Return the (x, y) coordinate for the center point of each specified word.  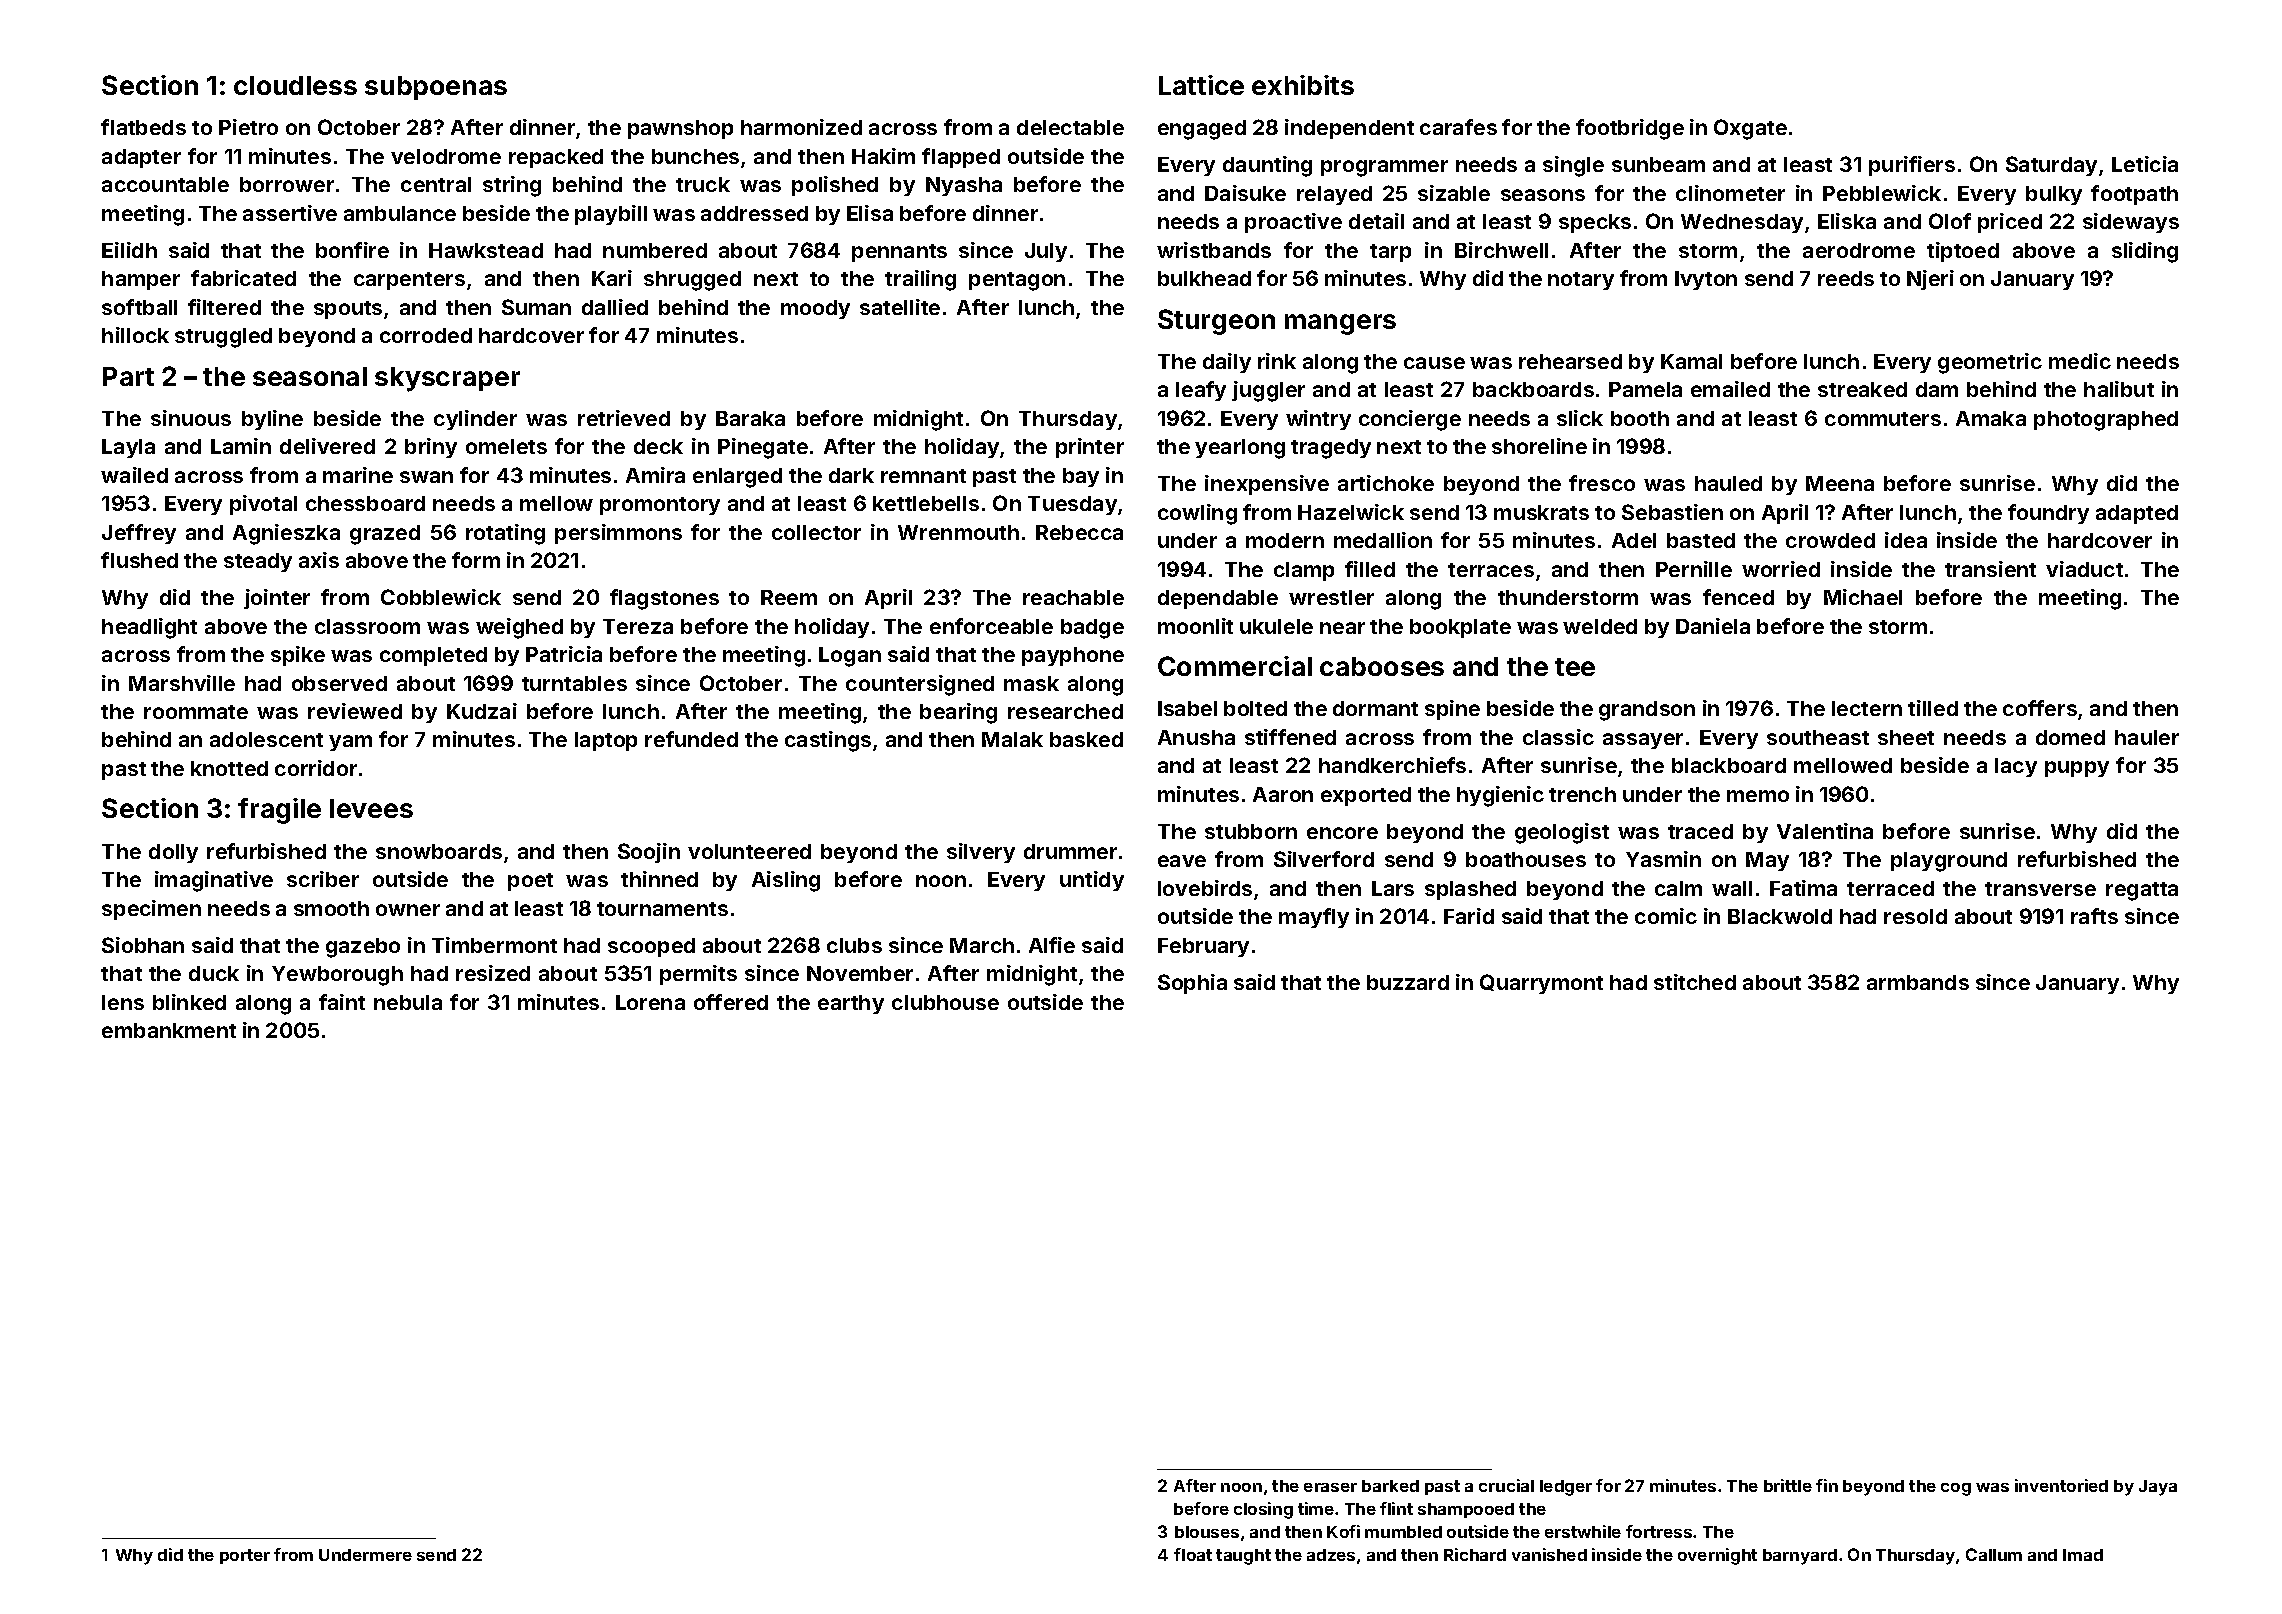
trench (1582, 794)
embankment (169, 1030)
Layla (128, 448)
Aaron (1283, 794)
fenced (1738, 597)
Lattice (1201, 85)
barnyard (1800, 1557)
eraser (1330, 1487)
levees (371, 808)
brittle (1788, 1485)
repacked (556, 158)
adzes (1331, 1555)
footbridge (1630, 129)
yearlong (1240, 449)
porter (245, 1556)
